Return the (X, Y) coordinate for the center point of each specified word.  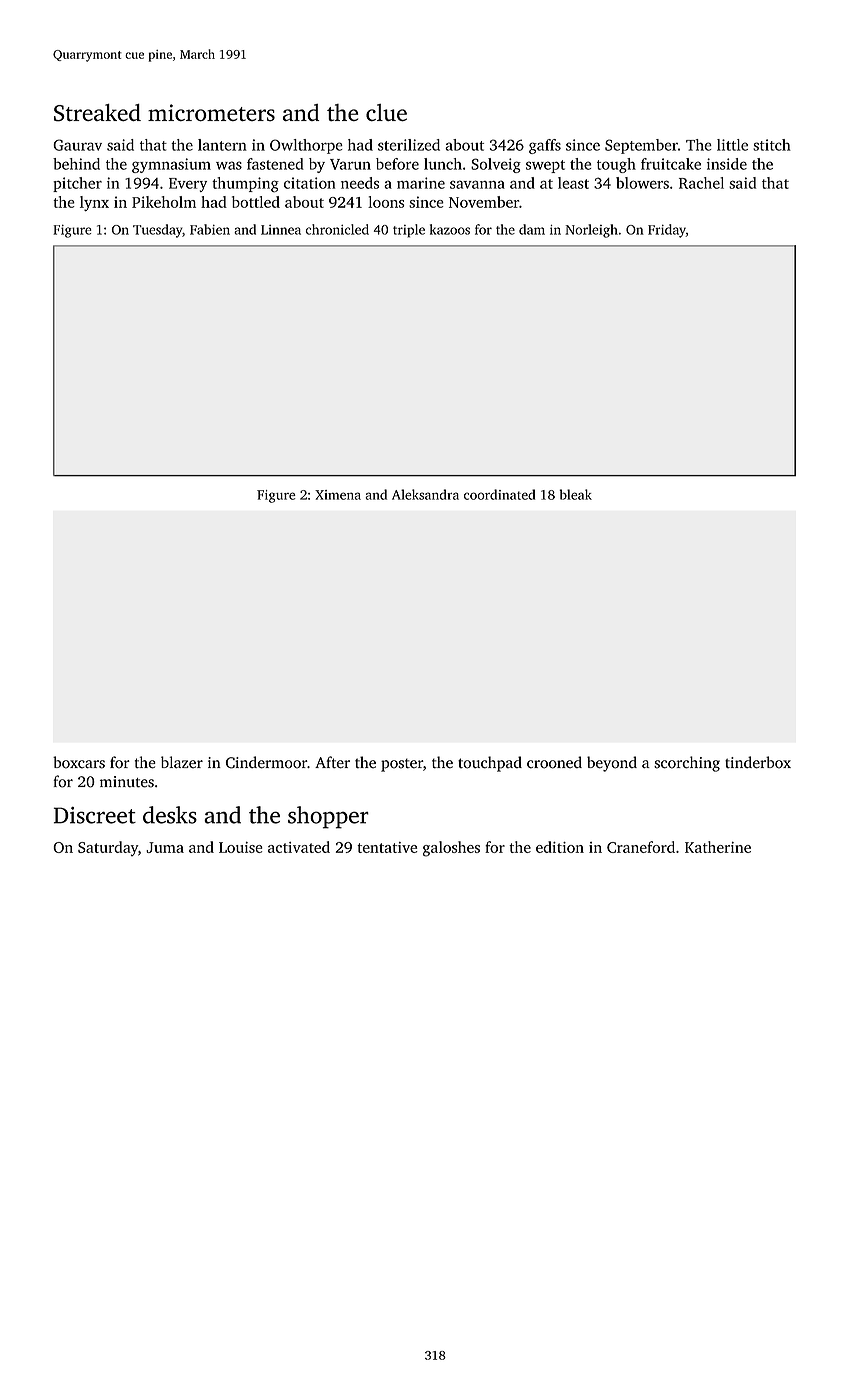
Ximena (338, 495)
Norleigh (591, 231)
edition (560, 847)
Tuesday (157, 231)
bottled (256, 202)
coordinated (499, 494)
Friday (667, 231)
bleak (576, 494)
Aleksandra (425, 494)
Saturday (108, 848)
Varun (350, 164)
